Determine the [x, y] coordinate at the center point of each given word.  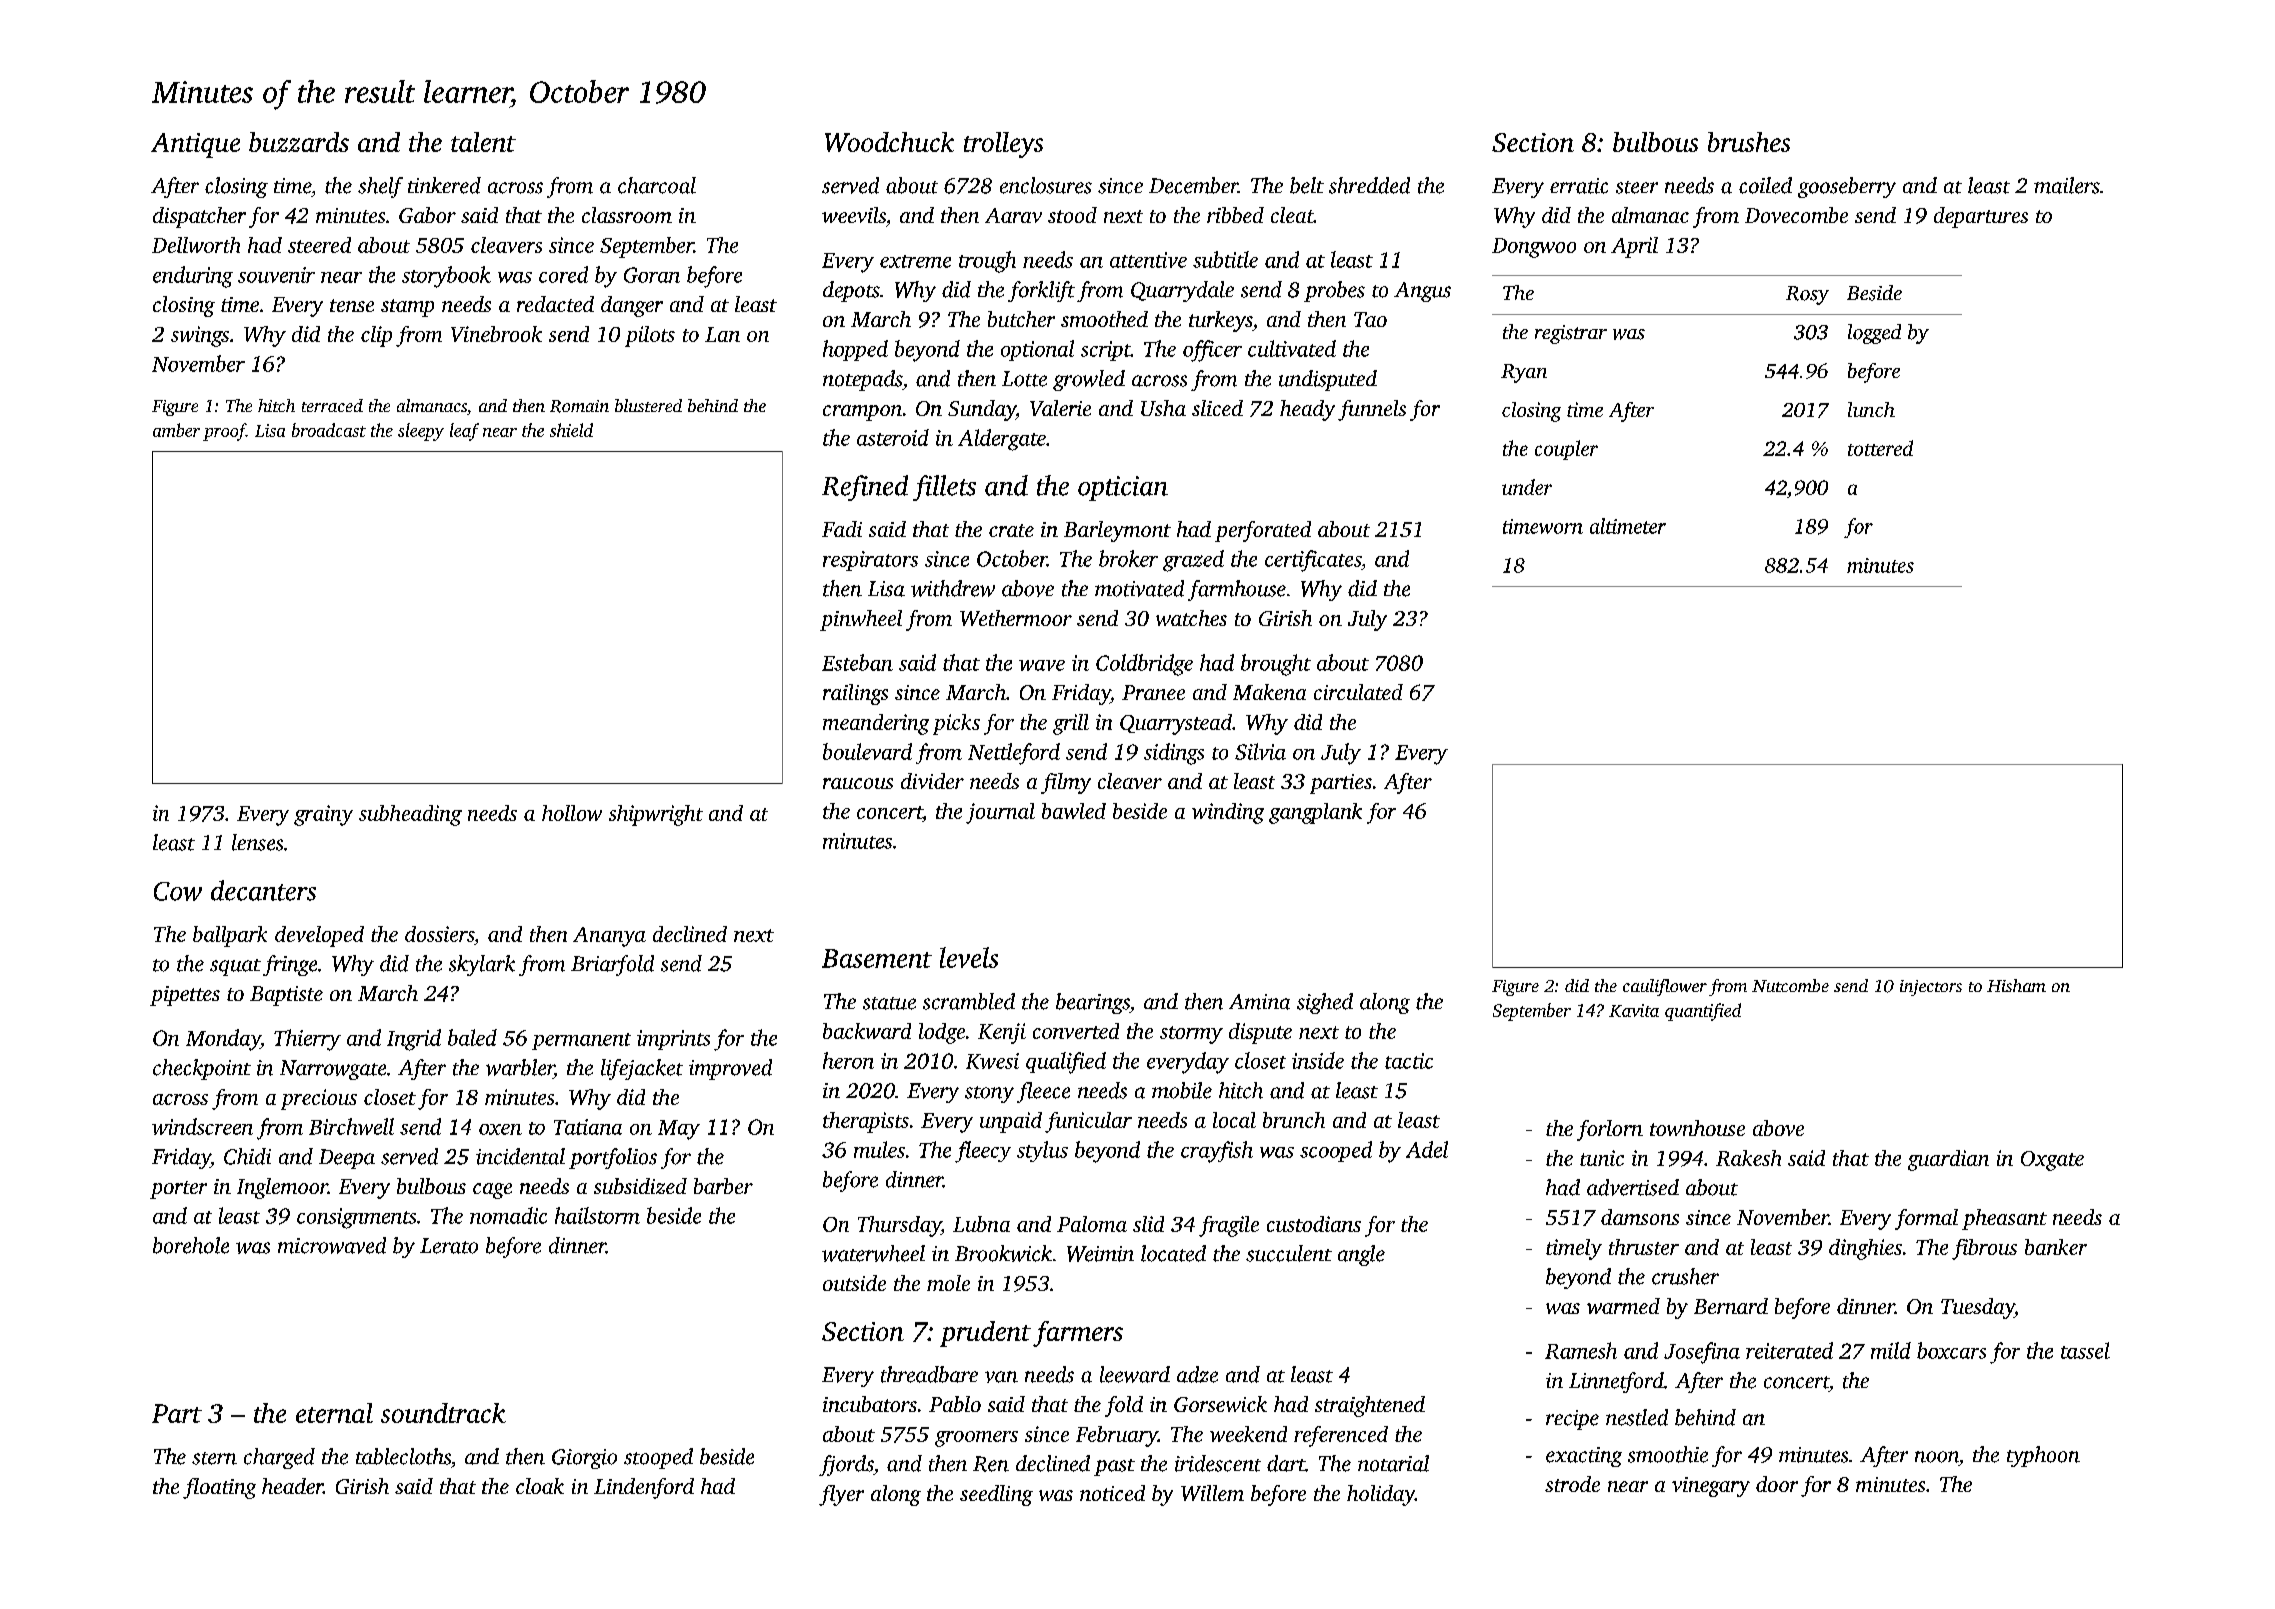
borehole [191, 1245]
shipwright [656, 815]
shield [571, 430]
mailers [2067, 185]
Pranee [1153, 692]
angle [1361, 1255]
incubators [870, 1404]
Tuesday [1978, 1308]
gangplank [1315, 813]
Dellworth [196, 245]
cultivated [1292, 348]
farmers [1078, 1334]
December [1193, 185]
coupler [1566, 450]
